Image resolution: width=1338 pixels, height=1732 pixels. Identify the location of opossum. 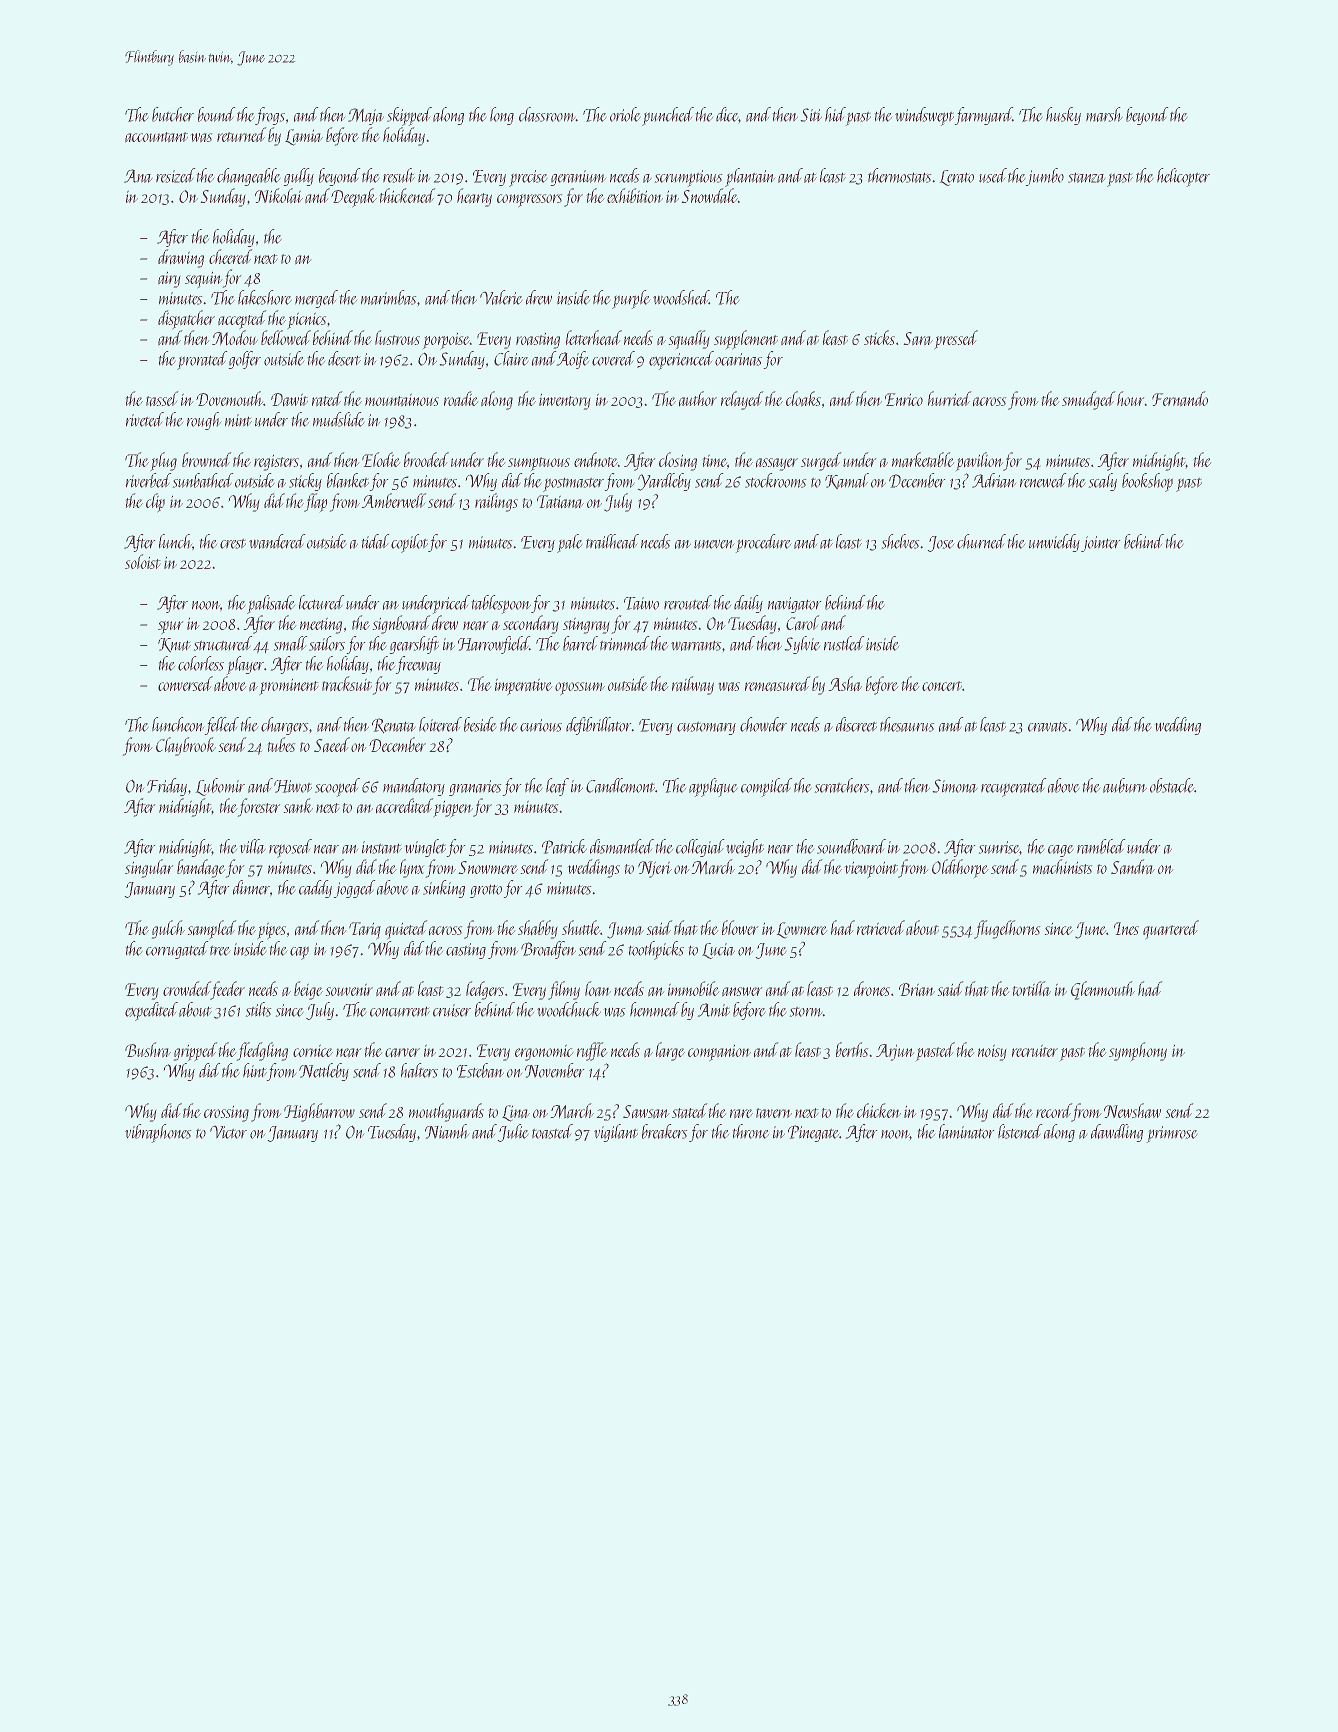
(580, 689).
